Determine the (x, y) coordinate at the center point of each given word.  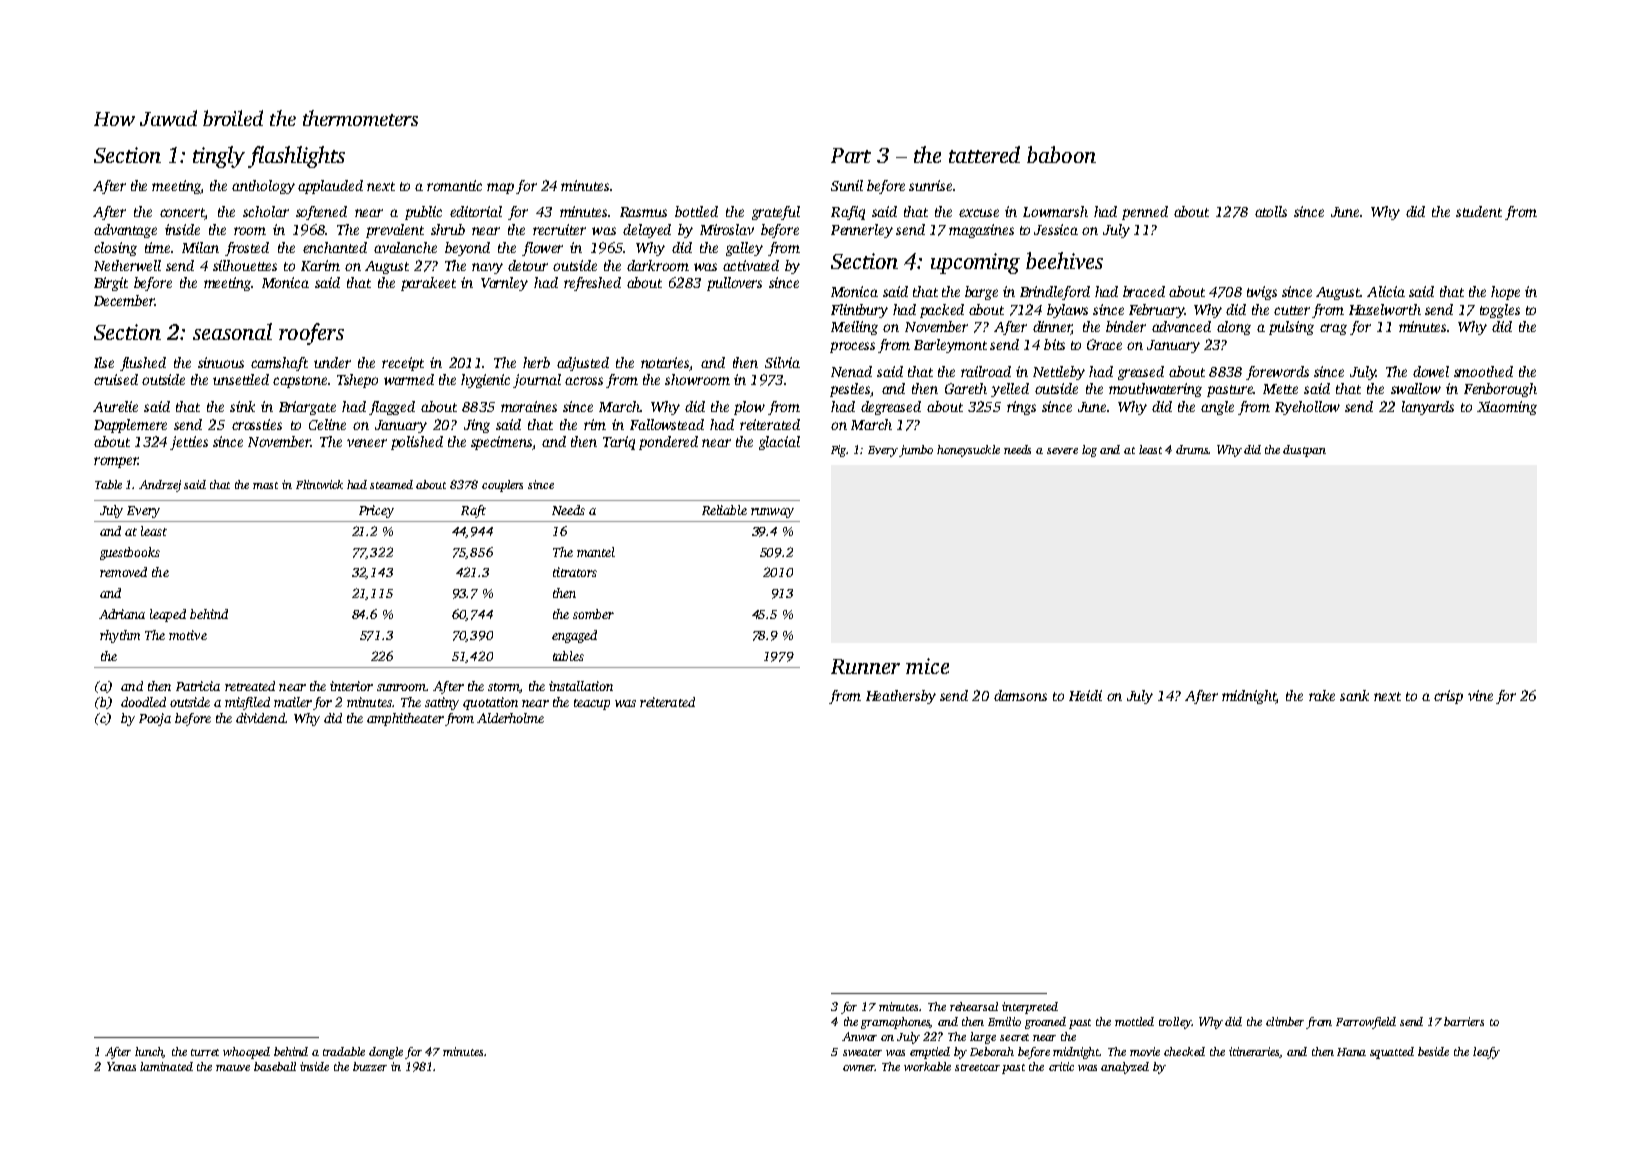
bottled (696, 211)
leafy (1486, 1053)
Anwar (859, 1036)
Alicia (1386, 291)
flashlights (296, 157)
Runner (865, 666)
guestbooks (130, 553)
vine (1480, 695)
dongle (386, 1053)
